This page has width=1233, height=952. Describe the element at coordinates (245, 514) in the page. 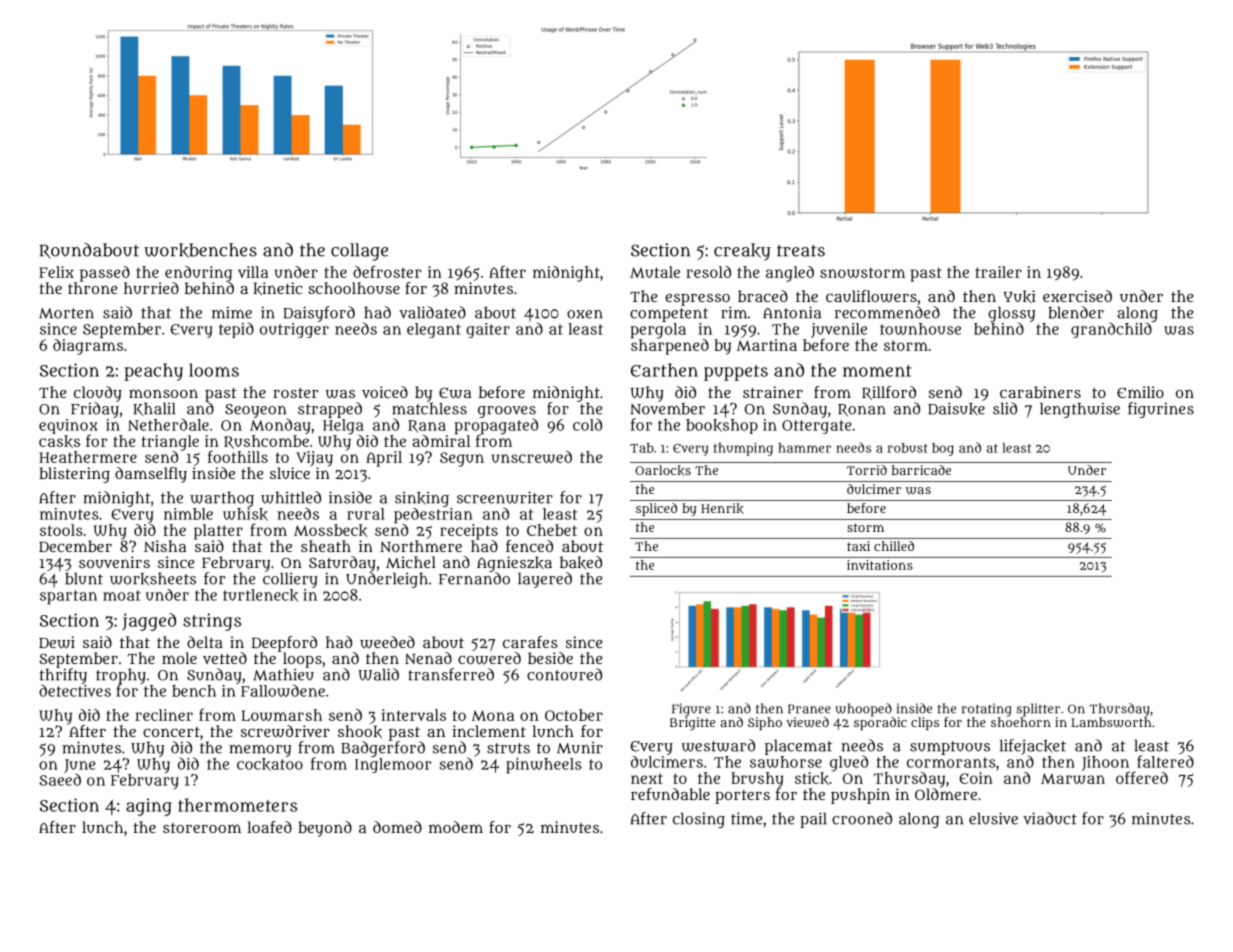

I see `whisk` at that location.
